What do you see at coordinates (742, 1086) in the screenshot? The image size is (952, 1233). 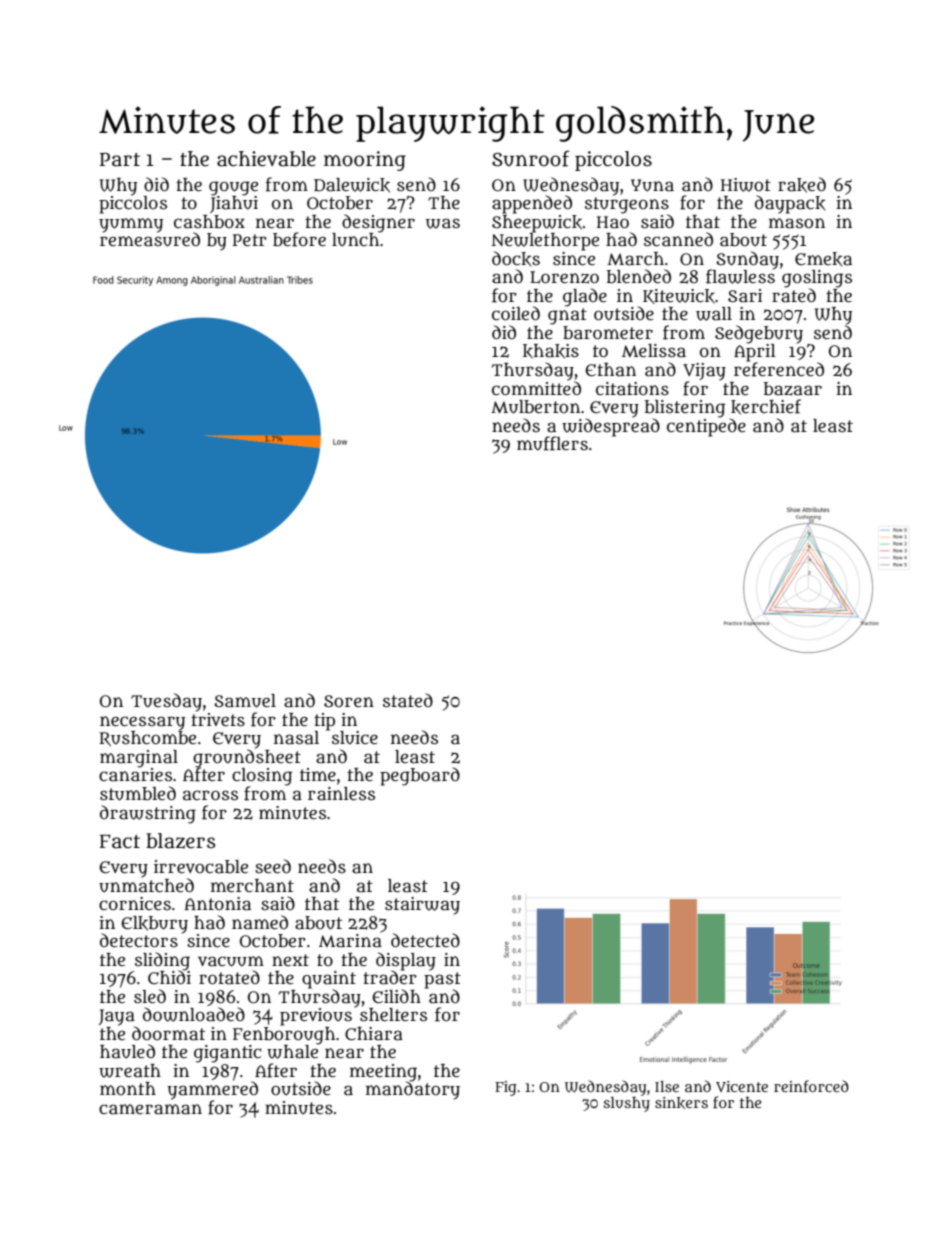 I see `Vicente` at bounding box center [742, 1086].
